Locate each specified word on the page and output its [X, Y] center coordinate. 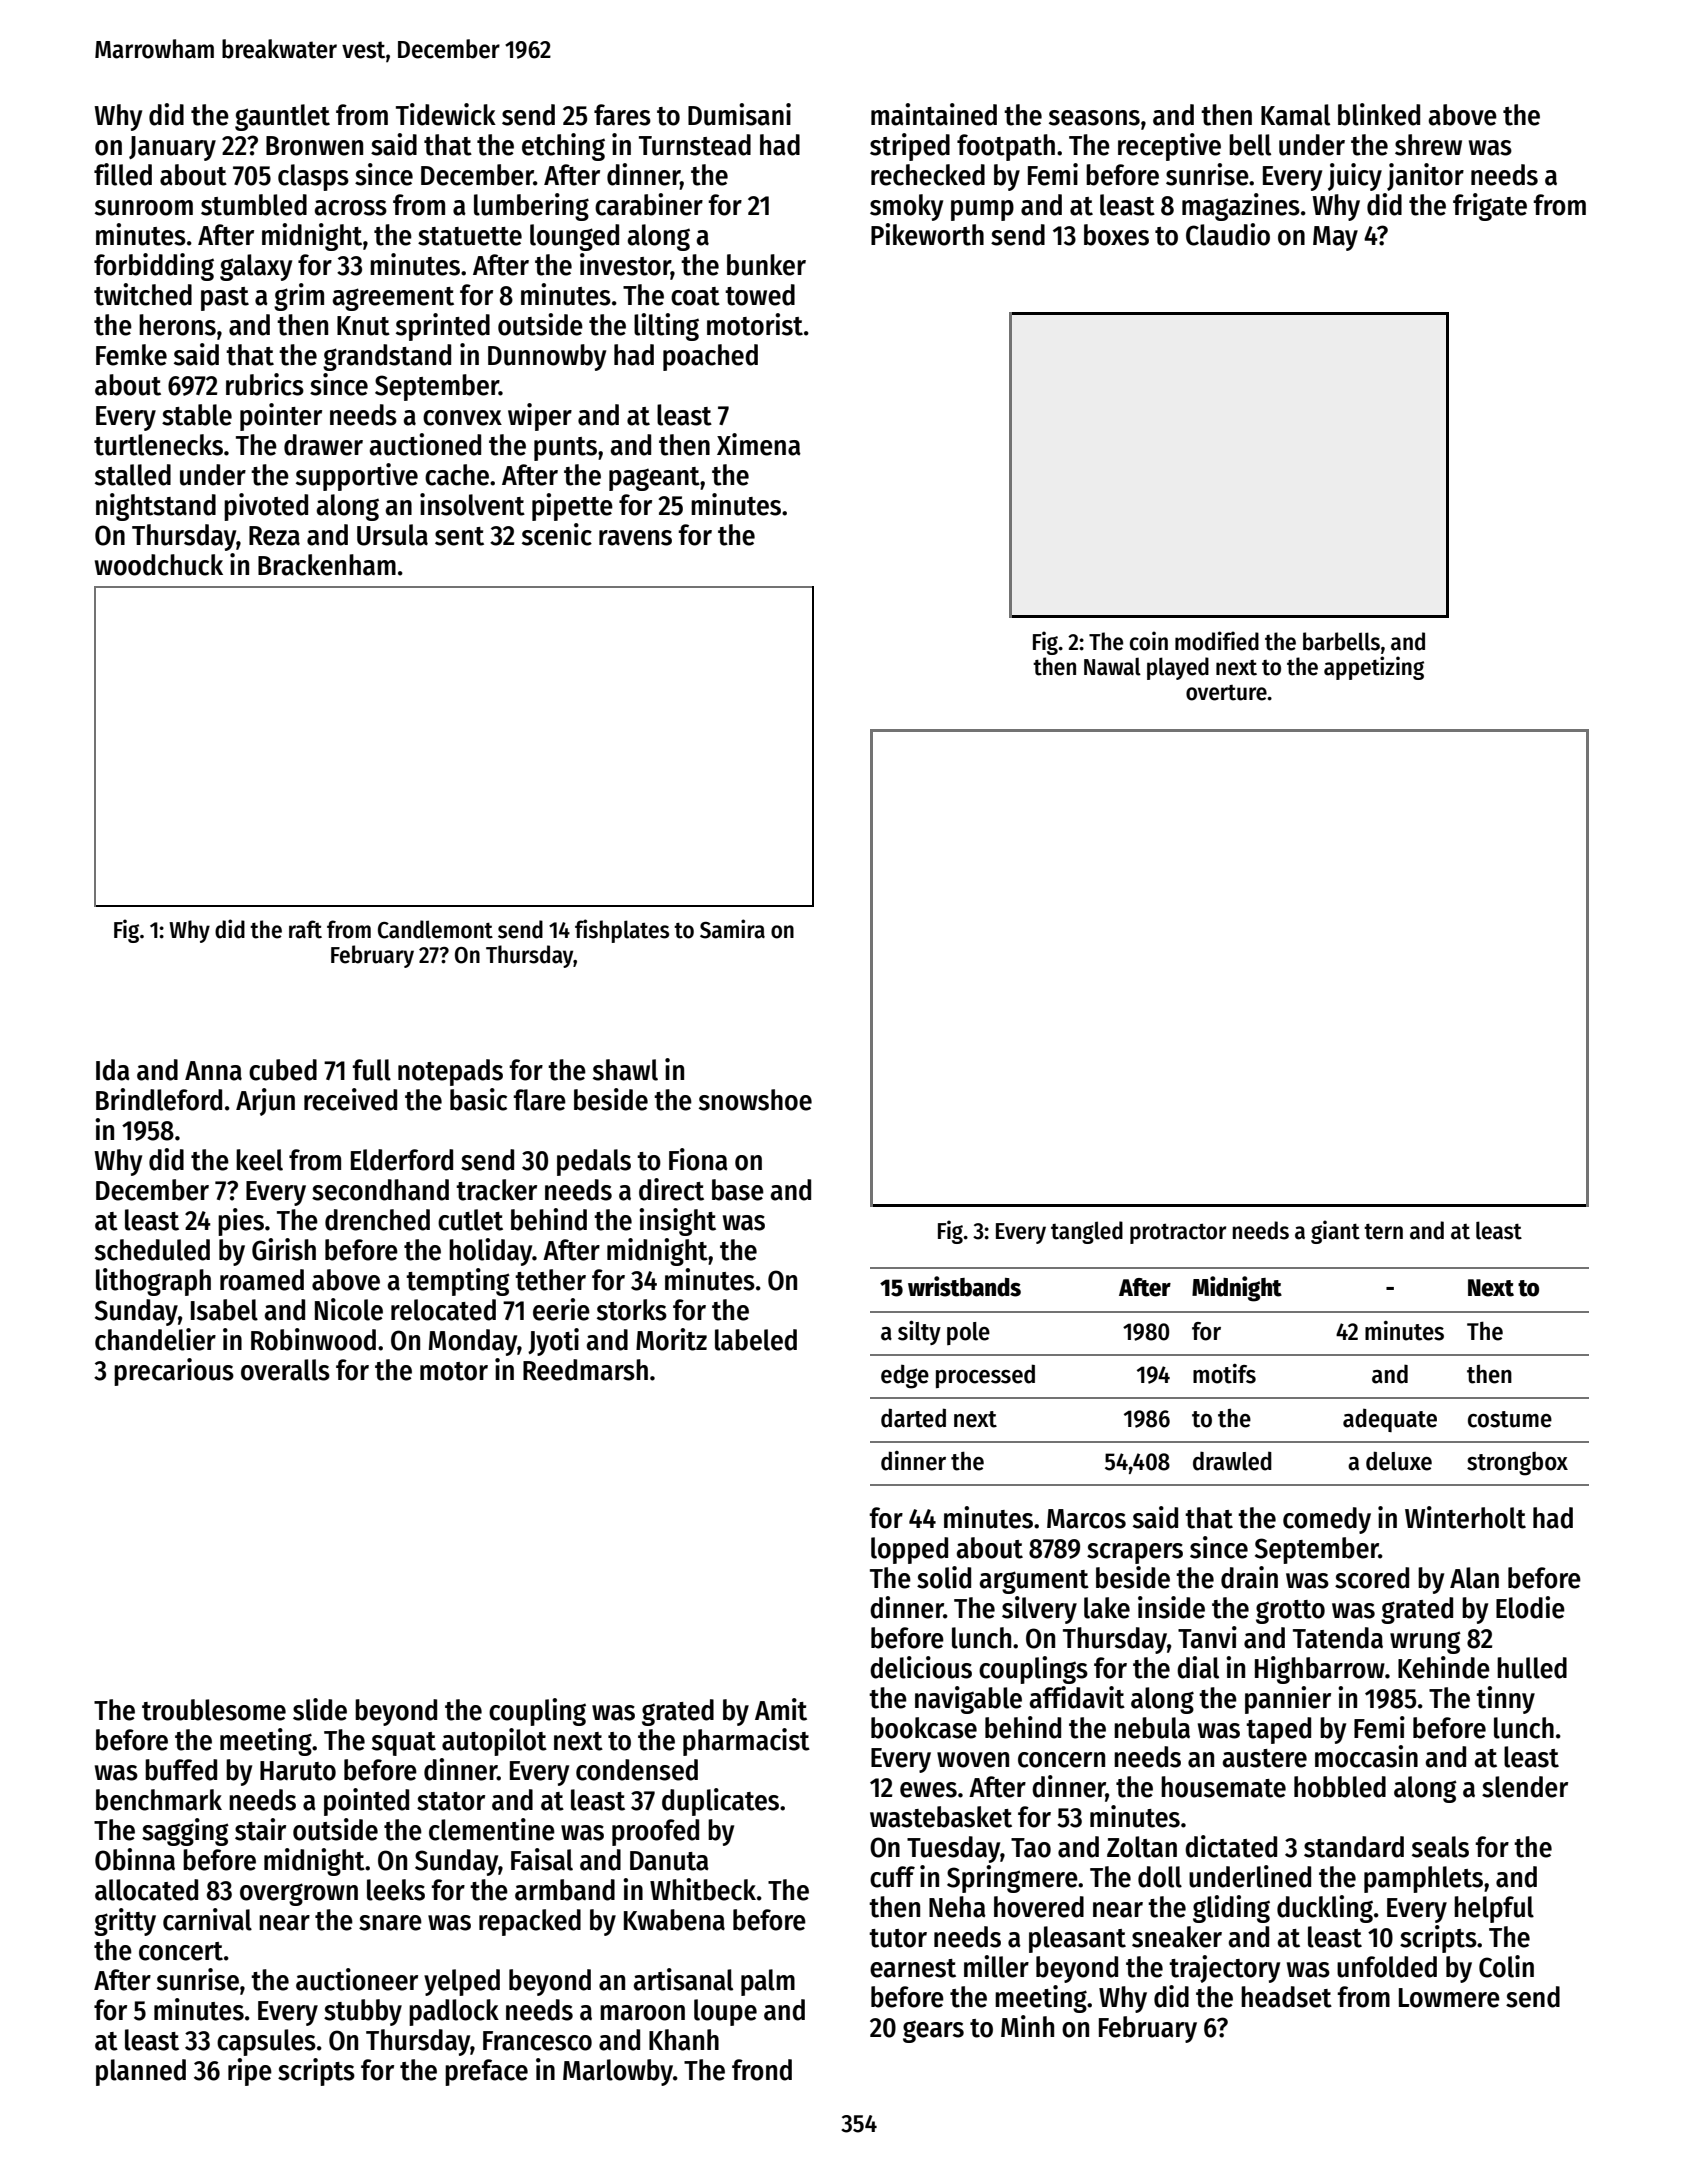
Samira [732, 929]
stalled [133, 475]
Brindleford [159, 1099]
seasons [1094, 118]
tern [1383, 1231]
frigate [1490, 207]
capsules [266, 2042]
